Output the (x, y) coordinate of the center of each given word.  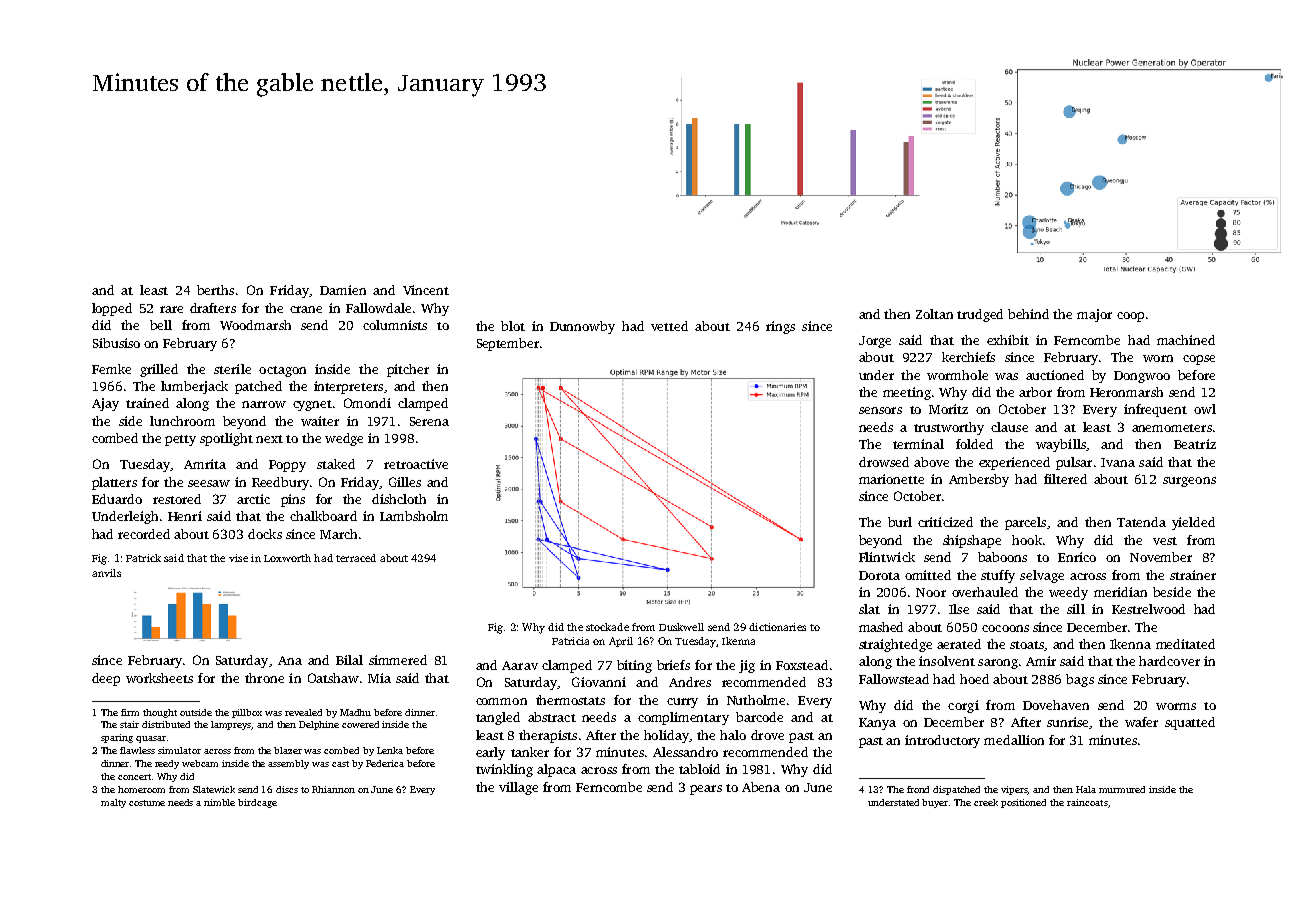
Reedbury (280, 483)
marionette (891, 479)
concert (134, 777)
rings (780, 327)
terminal (918, 444)
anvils (106, 573)
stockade (607, 627)
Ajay (105, 404)
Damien (343, 290)
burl (900, 522)
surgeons (1189, 482)
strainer (1193, 575)
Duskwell (681, 627)
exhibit (1008, 340)
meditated (1185, 644)
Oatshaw (333, 678)
